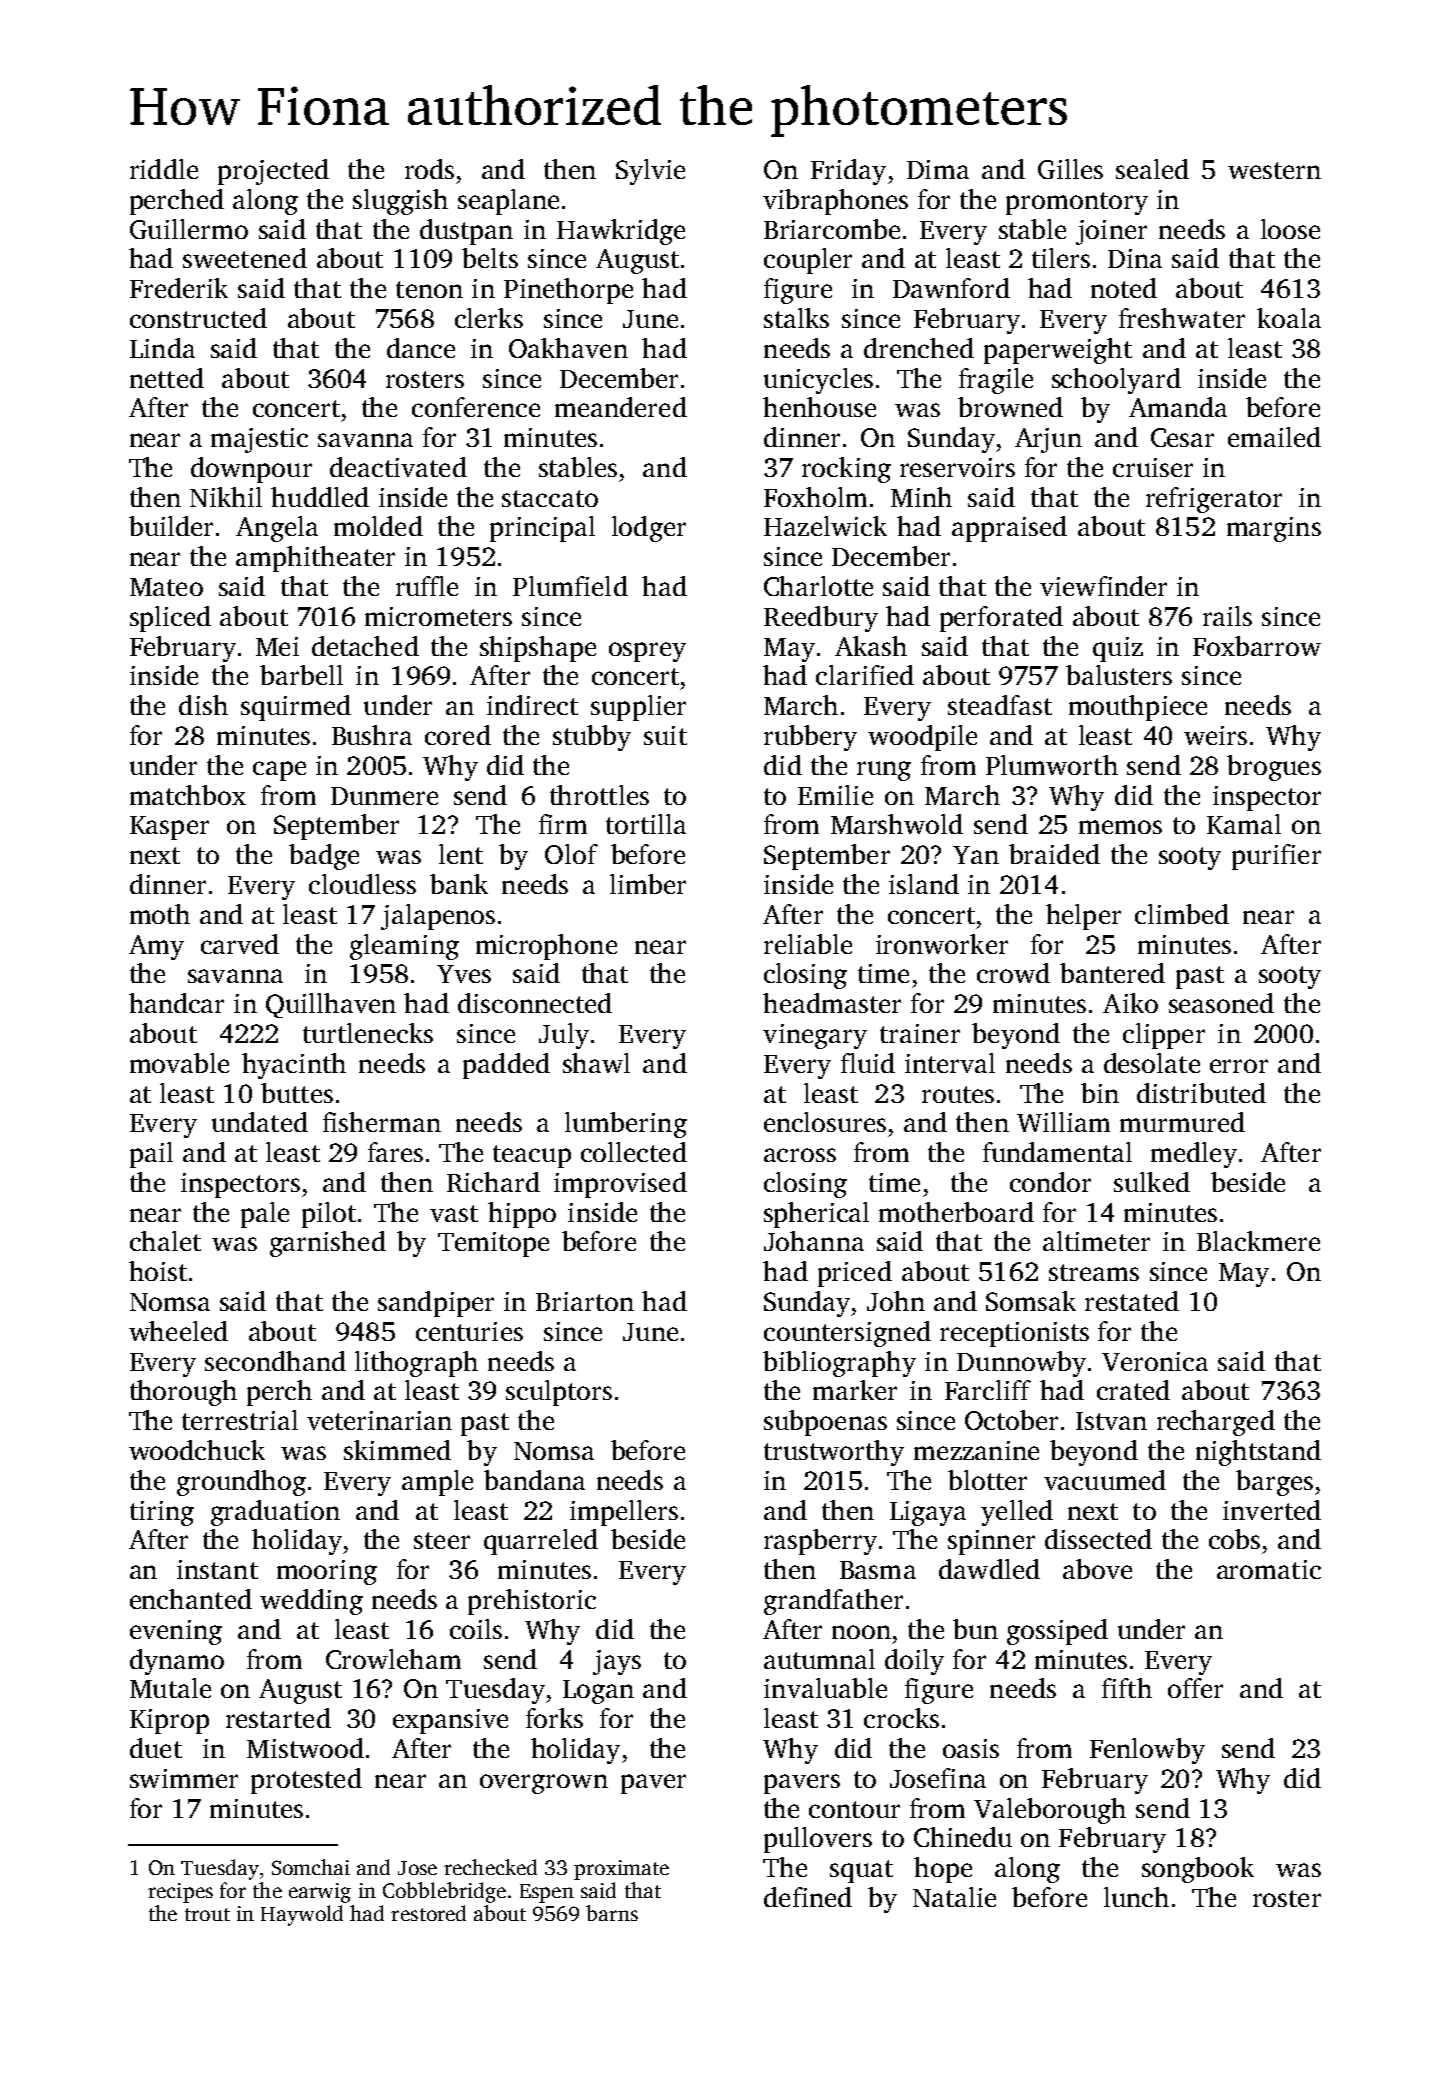  I want to click on Minh, so click(921, 497).
